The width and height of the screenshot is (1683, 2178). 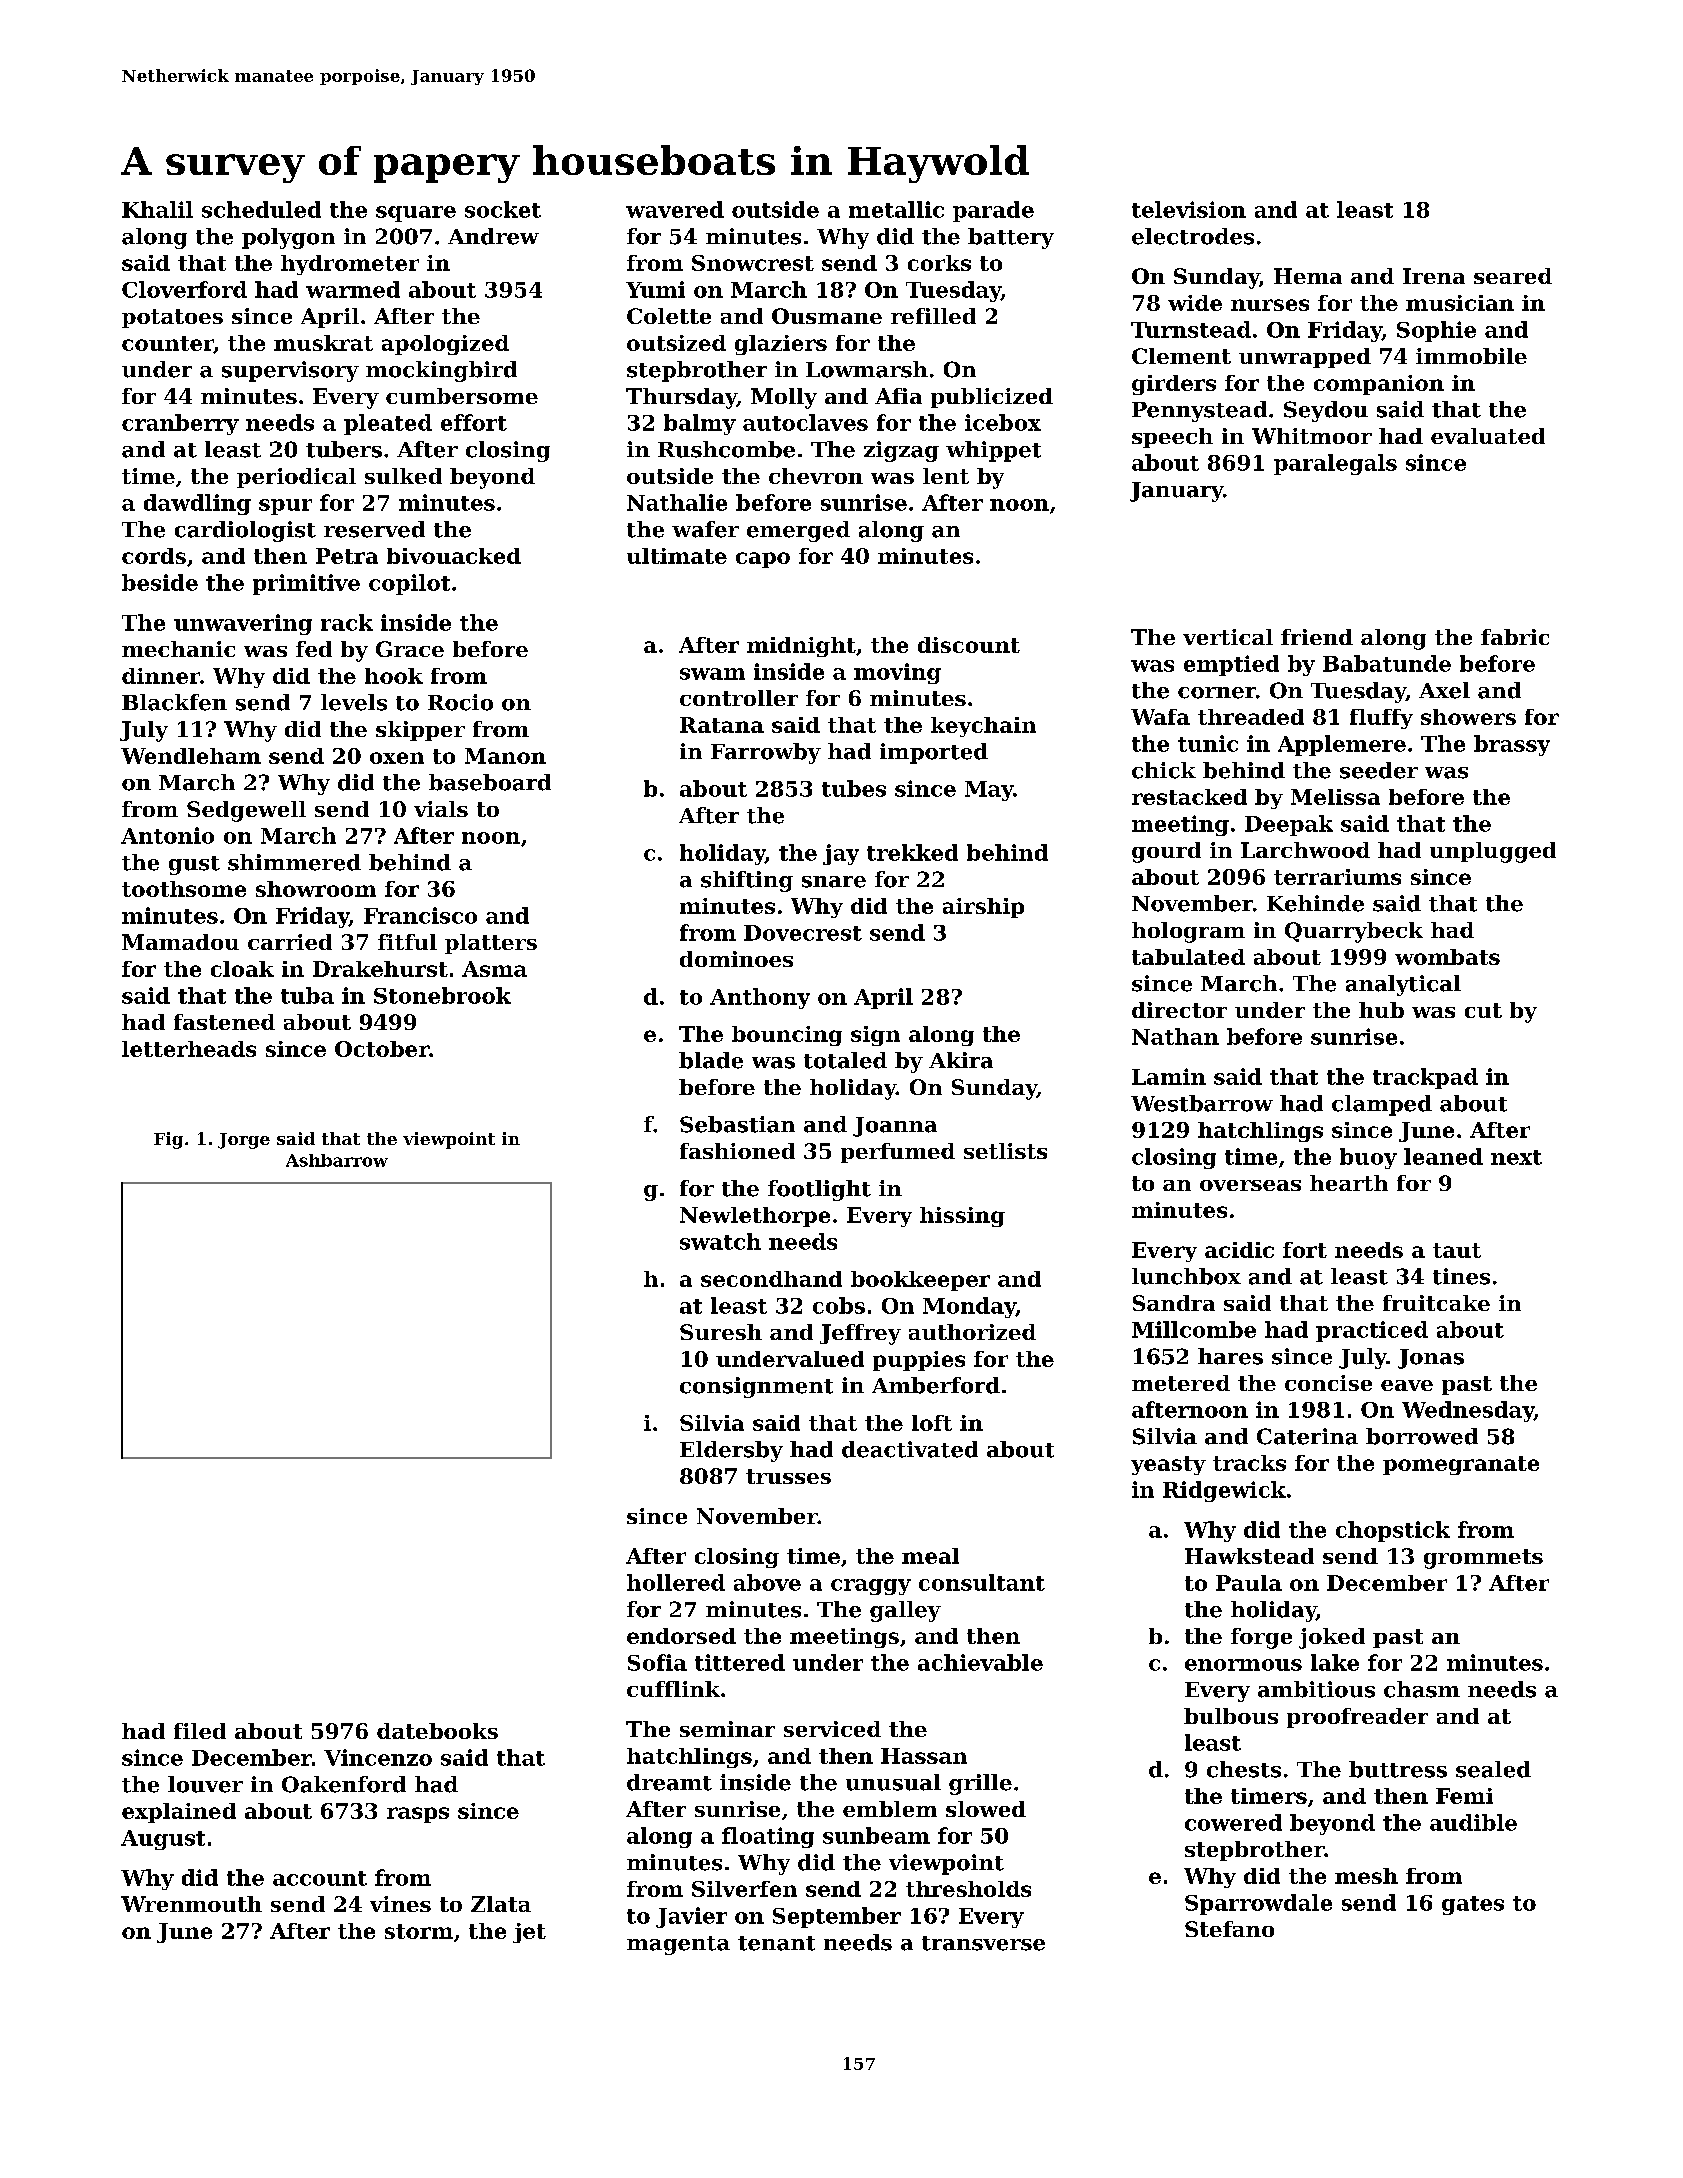 I want to click on transverse, so click(x=983, y=1943).
